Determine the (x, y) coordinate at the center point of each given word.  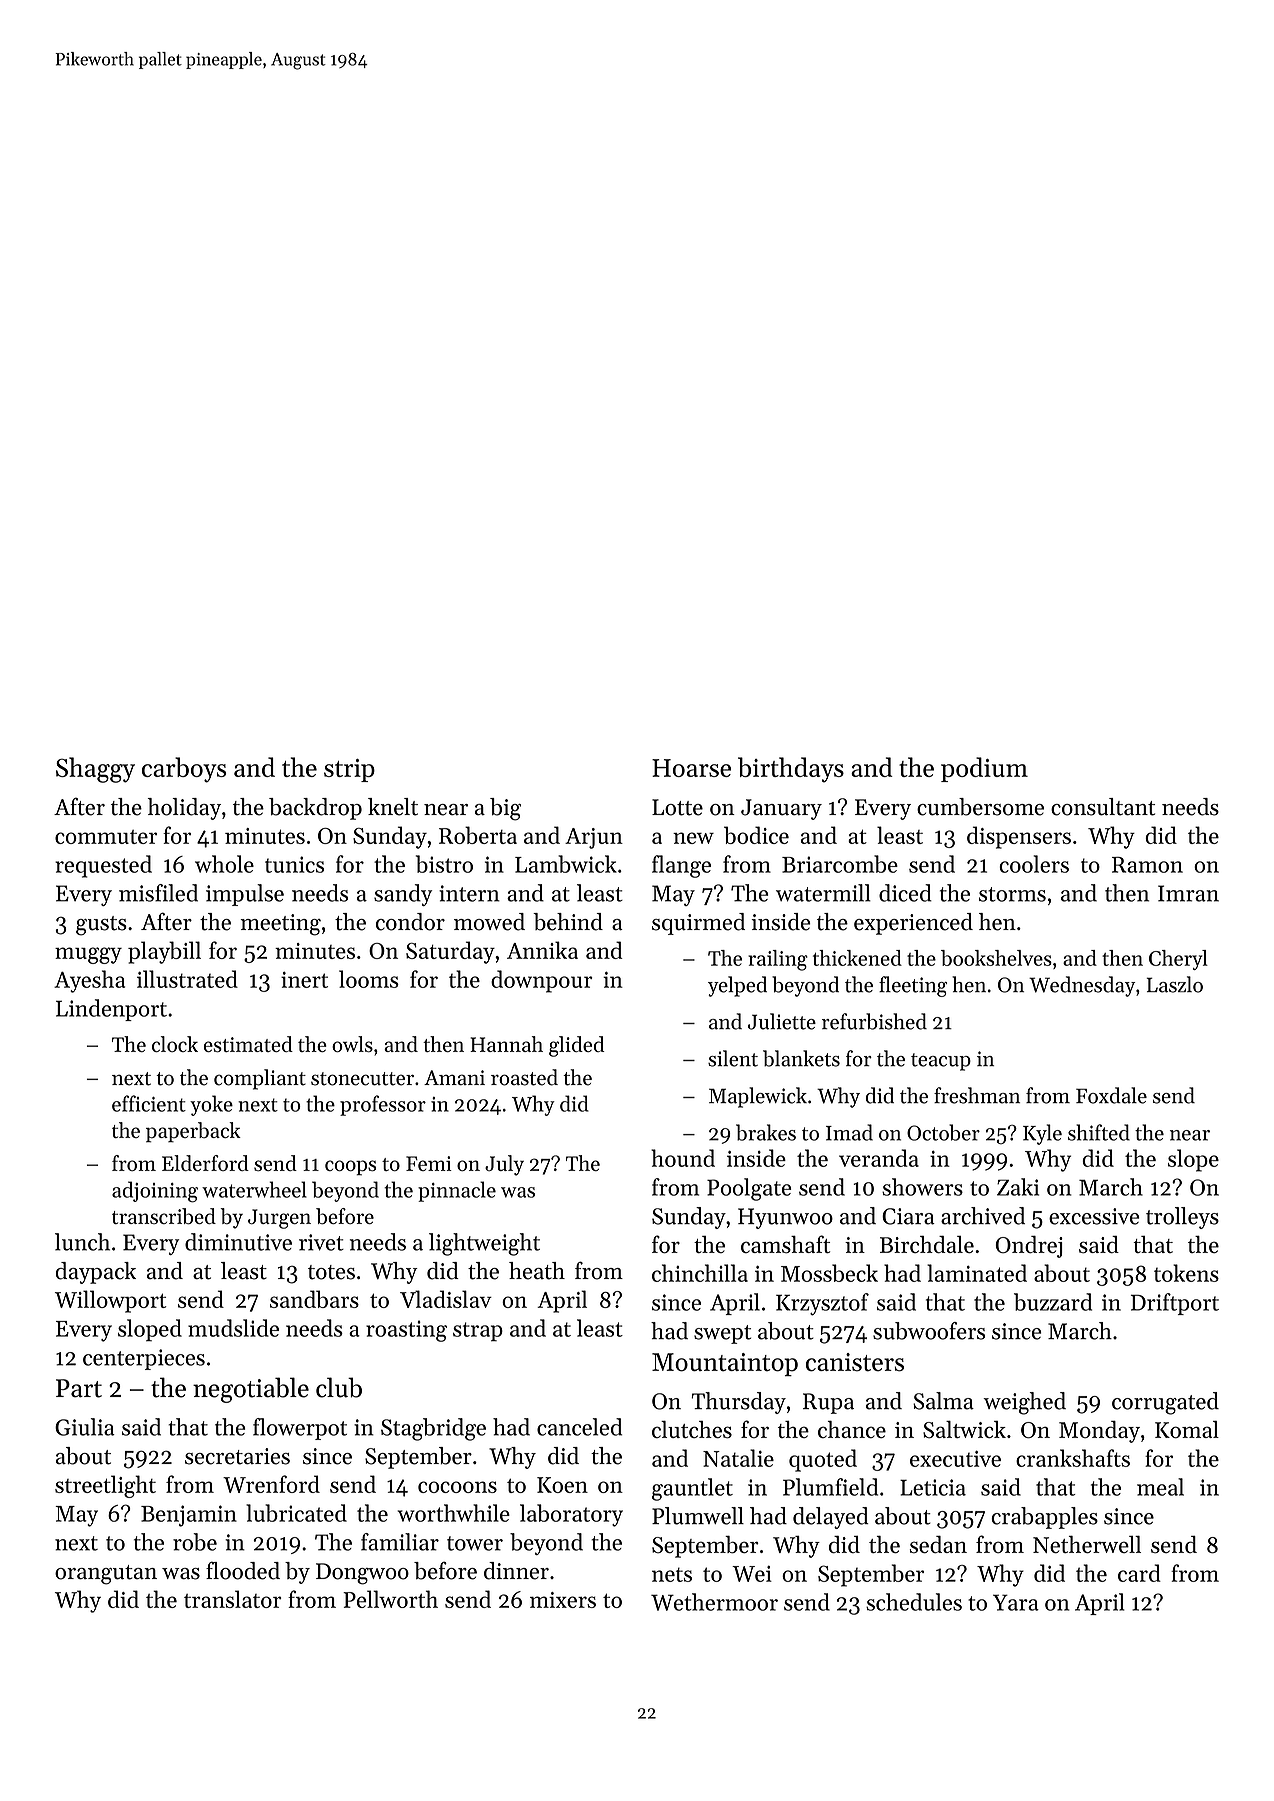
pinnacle (457, 1191)
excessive (1094, 1216)
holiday (184, 809)
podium (984, 769)
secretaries (237, 1456)
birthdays (791, 770)
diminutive (238, 1242)
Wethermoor (714, 1602)
